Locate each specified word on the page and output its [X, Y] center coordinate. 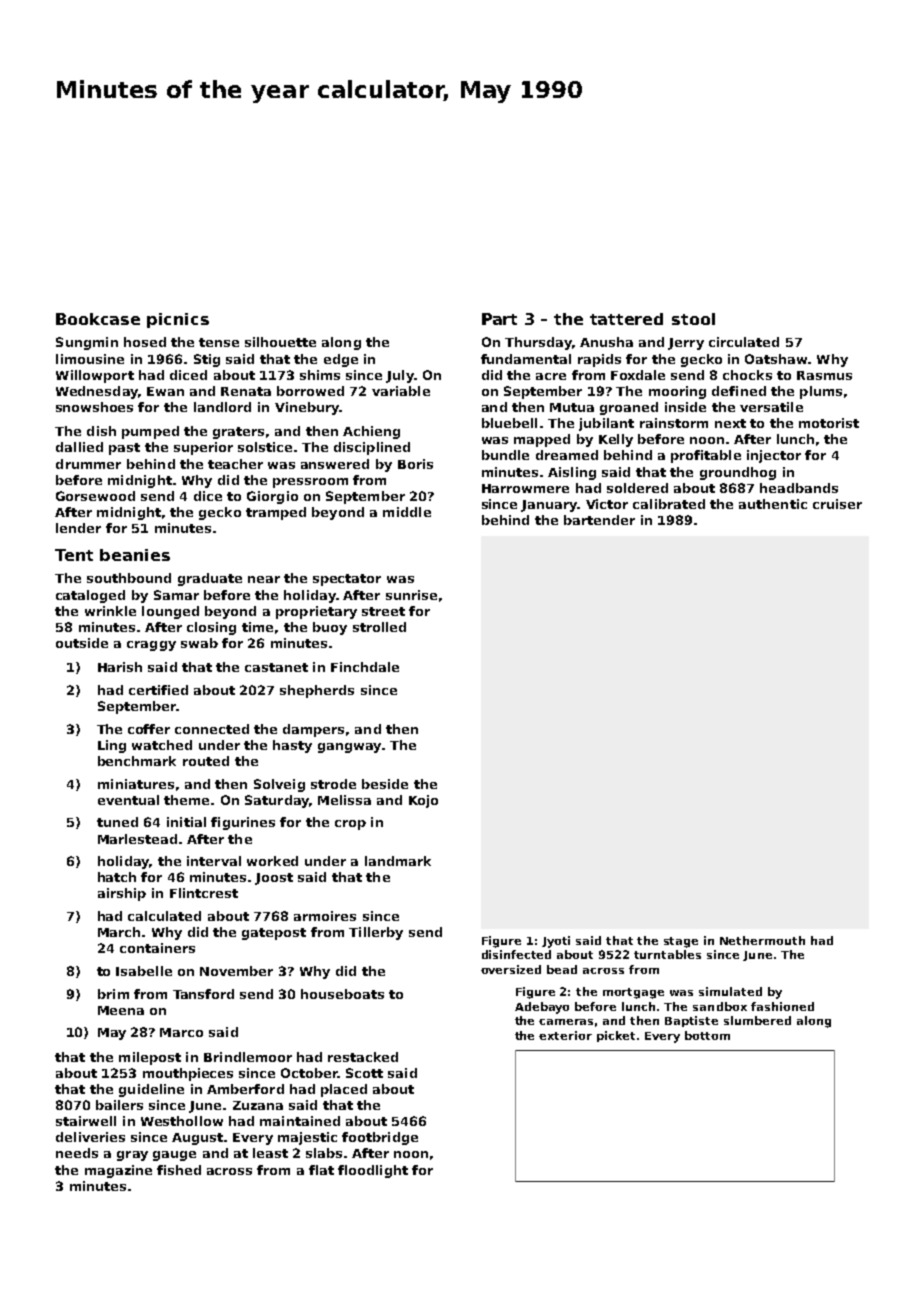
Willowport [95, 376]
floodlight [373, 1171]
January [549, 506]
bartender [599, 520]
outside [82, 643]
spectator [347, 580]
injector [774, 456]
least [270, 1153]
